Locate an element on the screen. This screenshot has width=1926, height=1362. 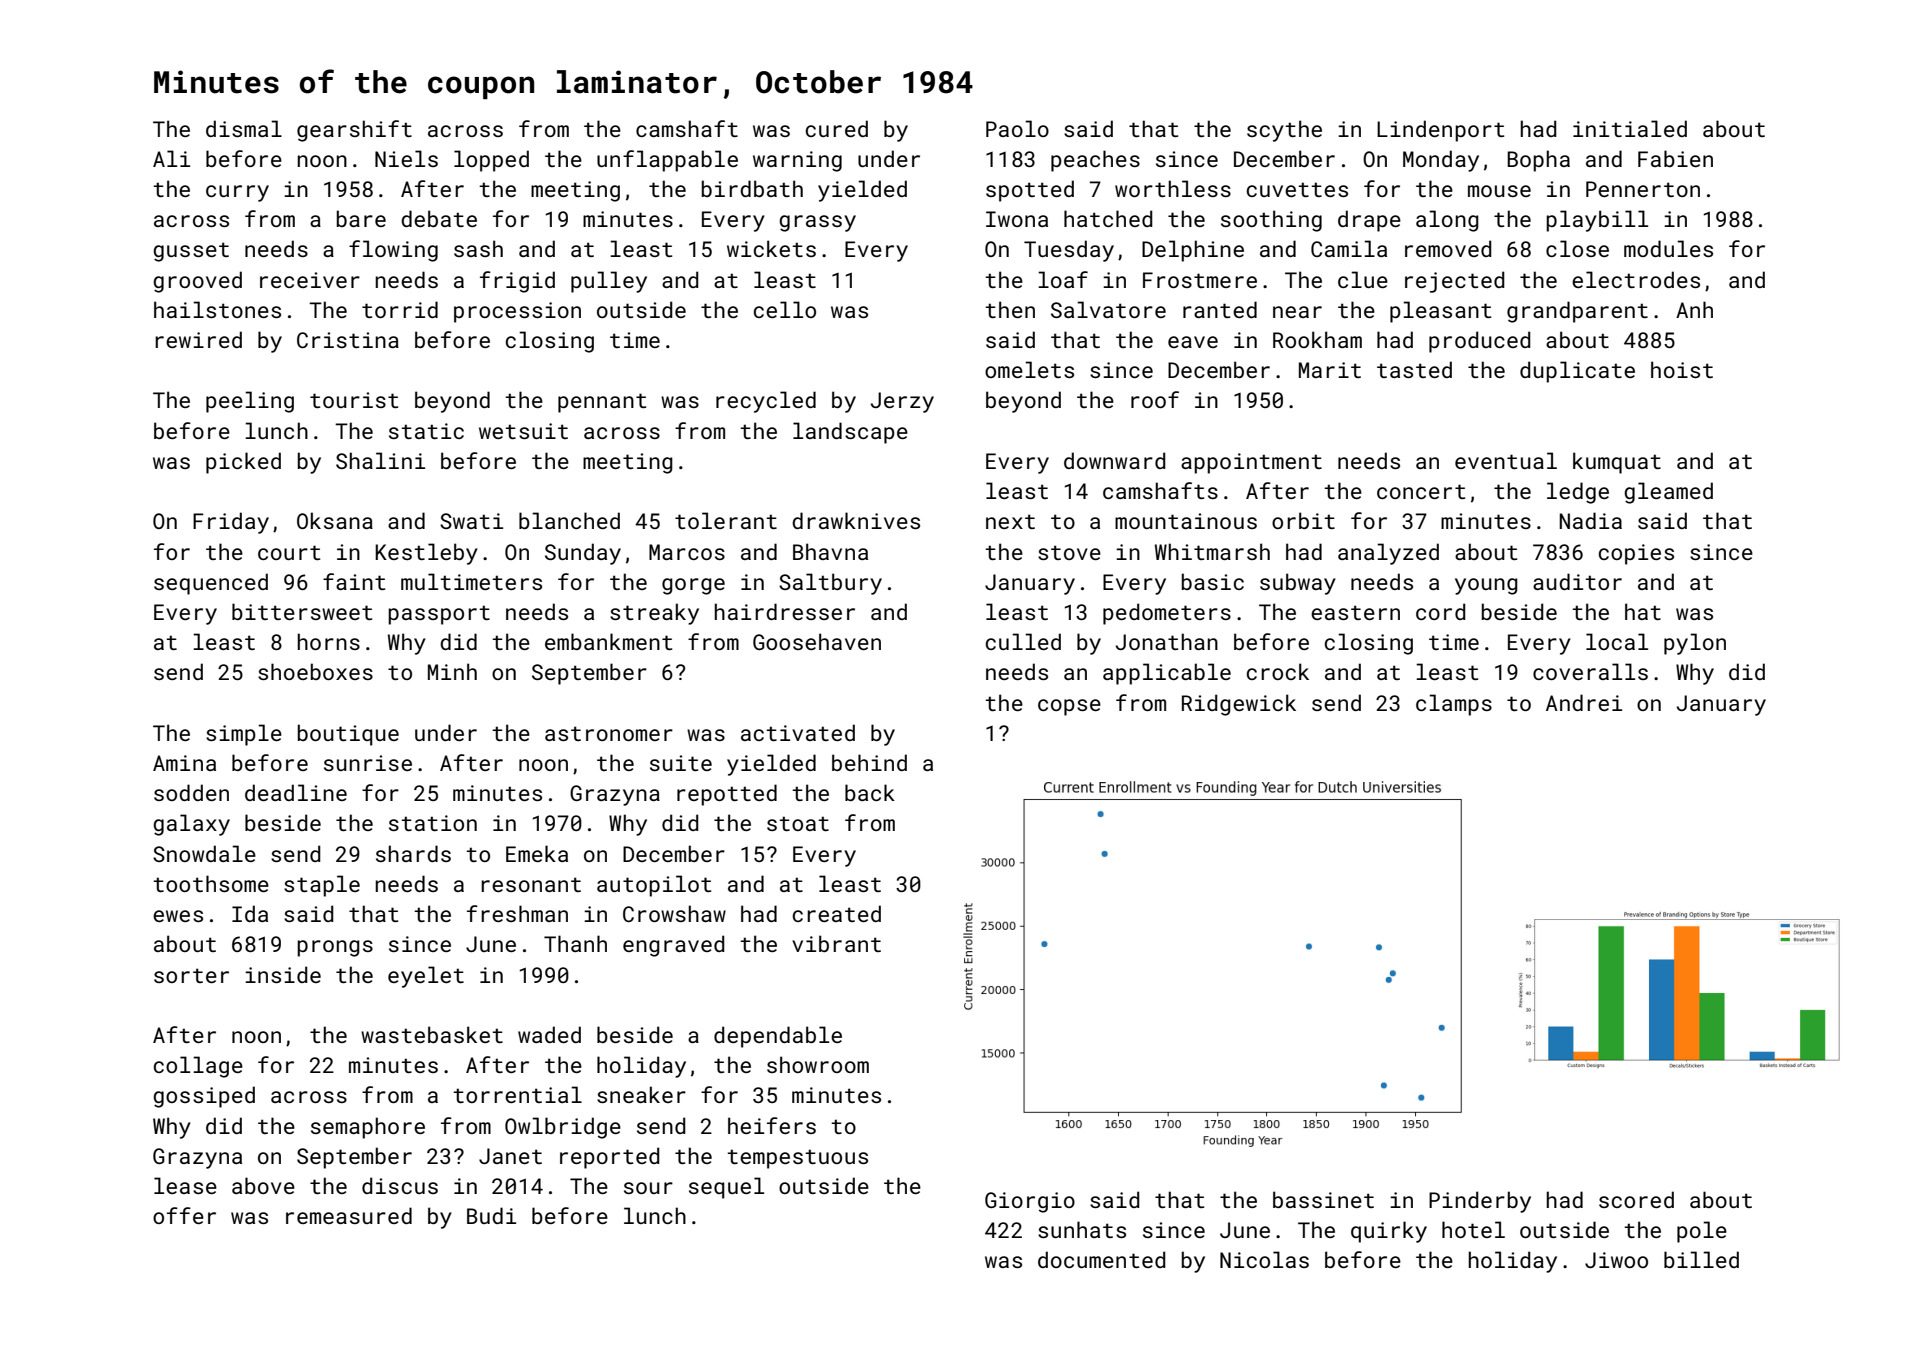
documented is located at coordinates (1102, 1259).
